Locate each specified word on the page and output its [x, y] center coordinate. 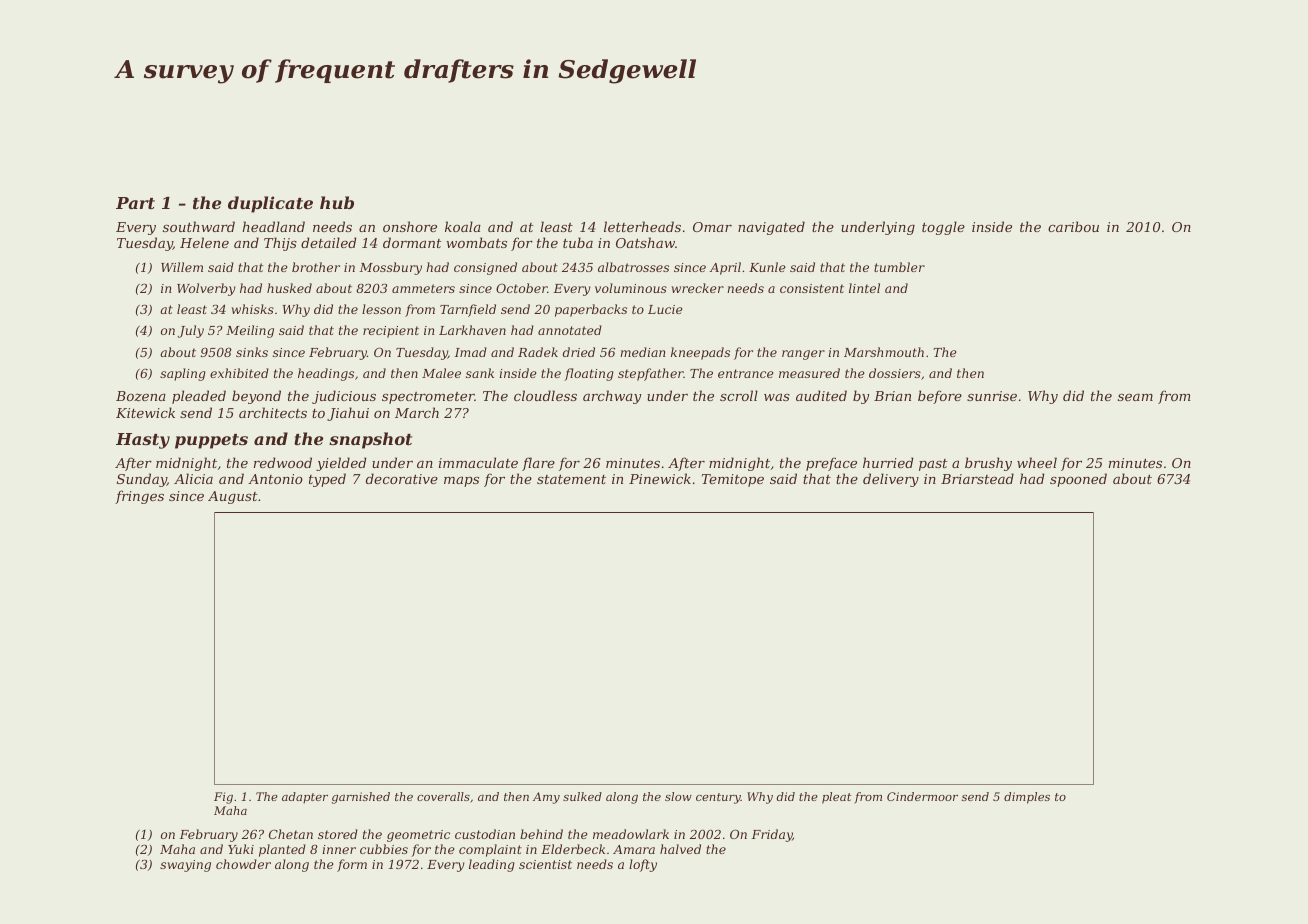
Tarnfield [468, 310]
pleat [836, 798]
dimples [1027, 798]
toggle [943, 228]
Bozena [141, 396]
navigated [771, 228]
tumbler [899, 267]
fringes [139, 497]
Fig [223, 798]
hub [337, 202]
